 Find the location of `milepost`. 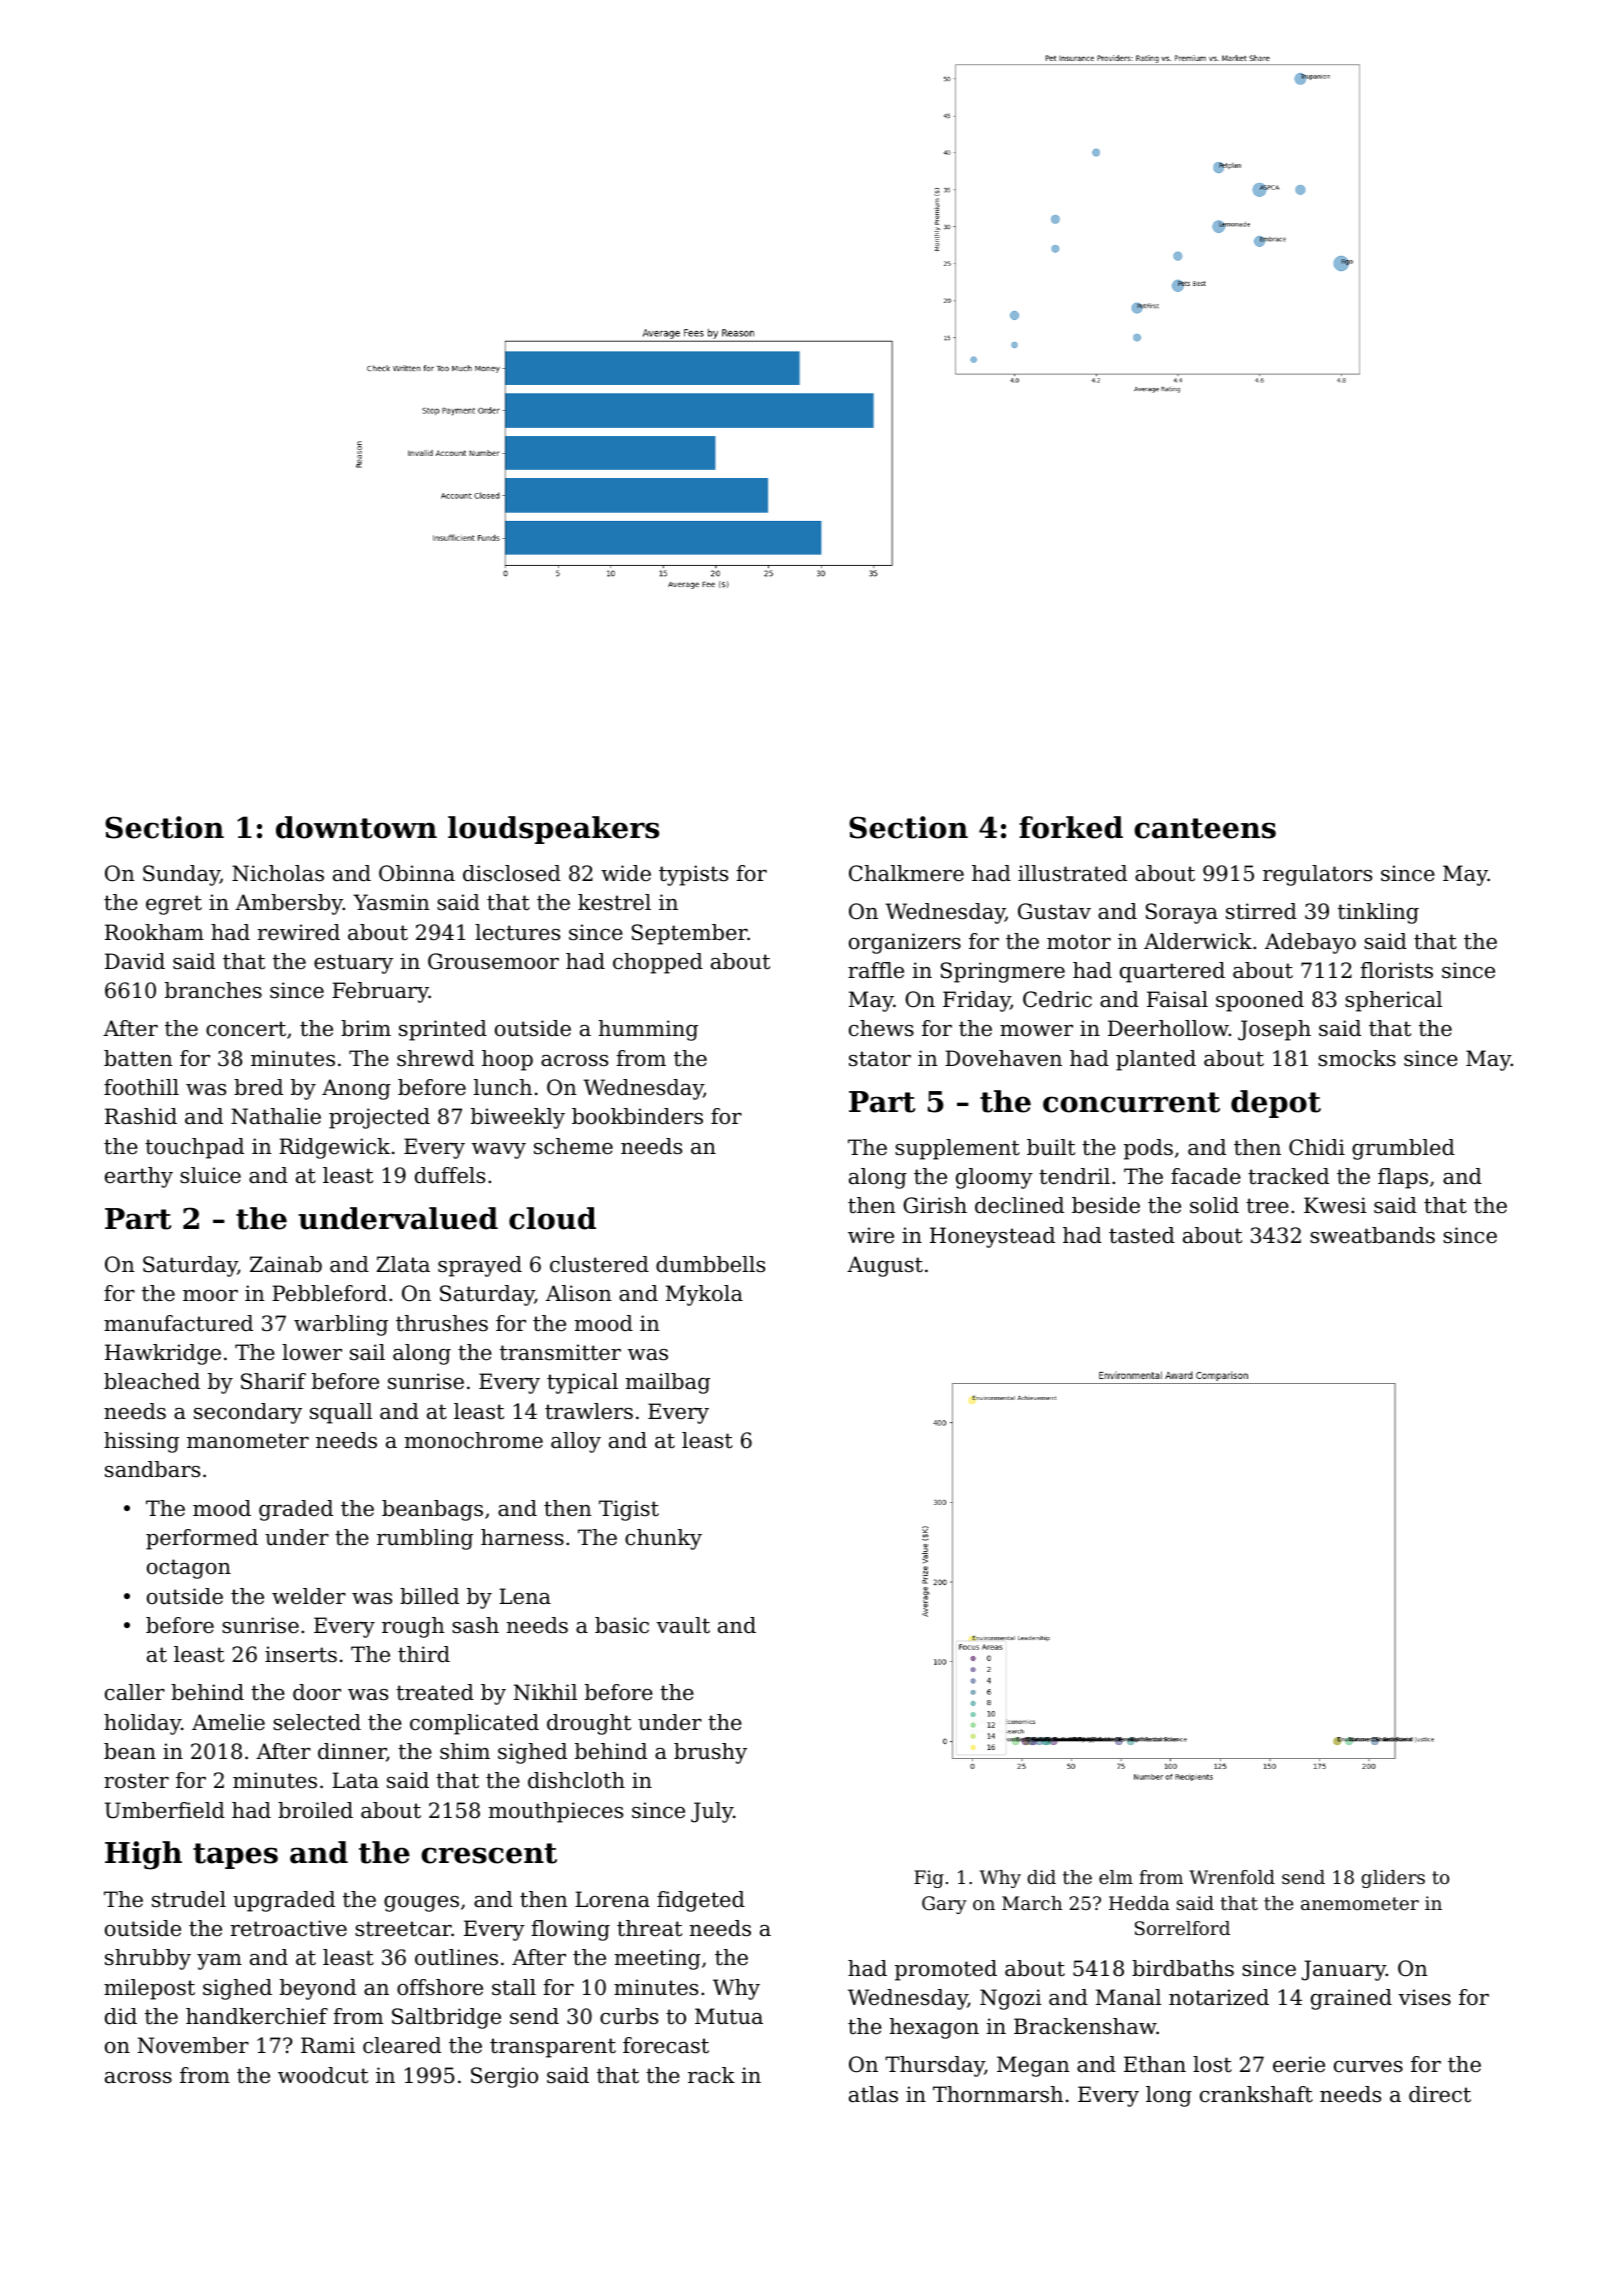

milepost is located at coordinates (149, 1989).
